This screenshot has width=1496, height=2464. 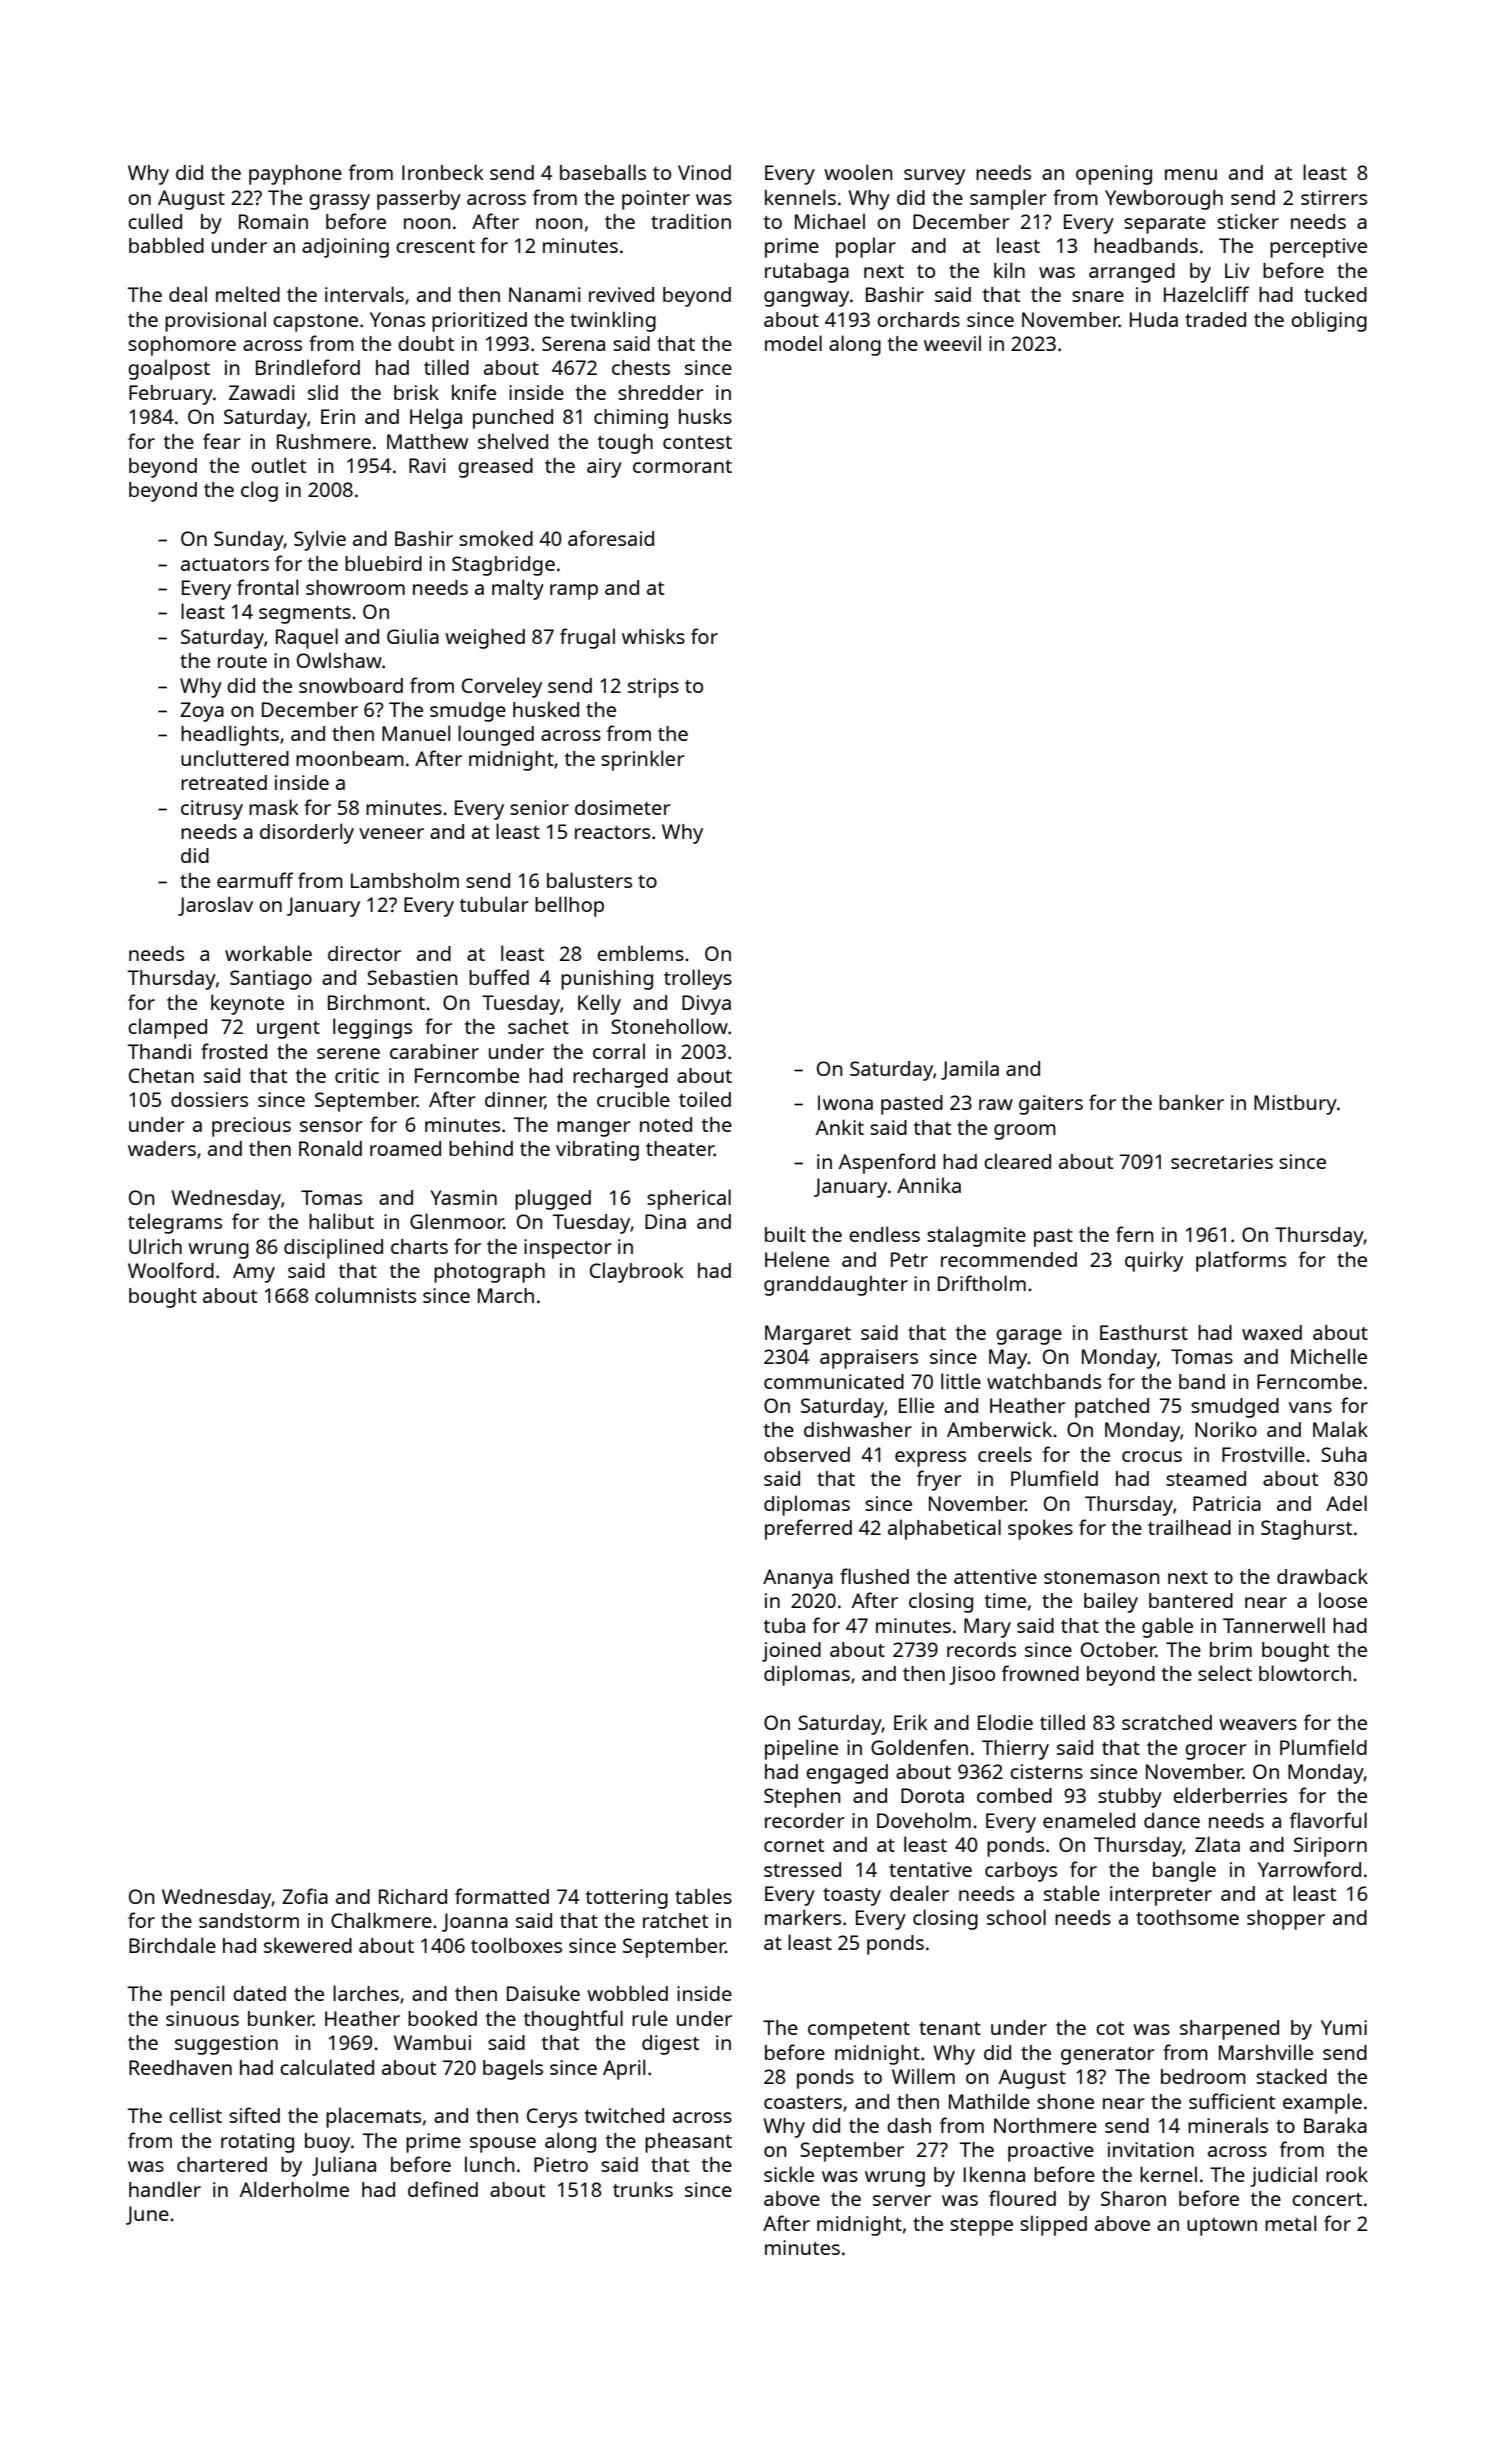 I want to click on Zofia, so click(x=305, y=1896).
